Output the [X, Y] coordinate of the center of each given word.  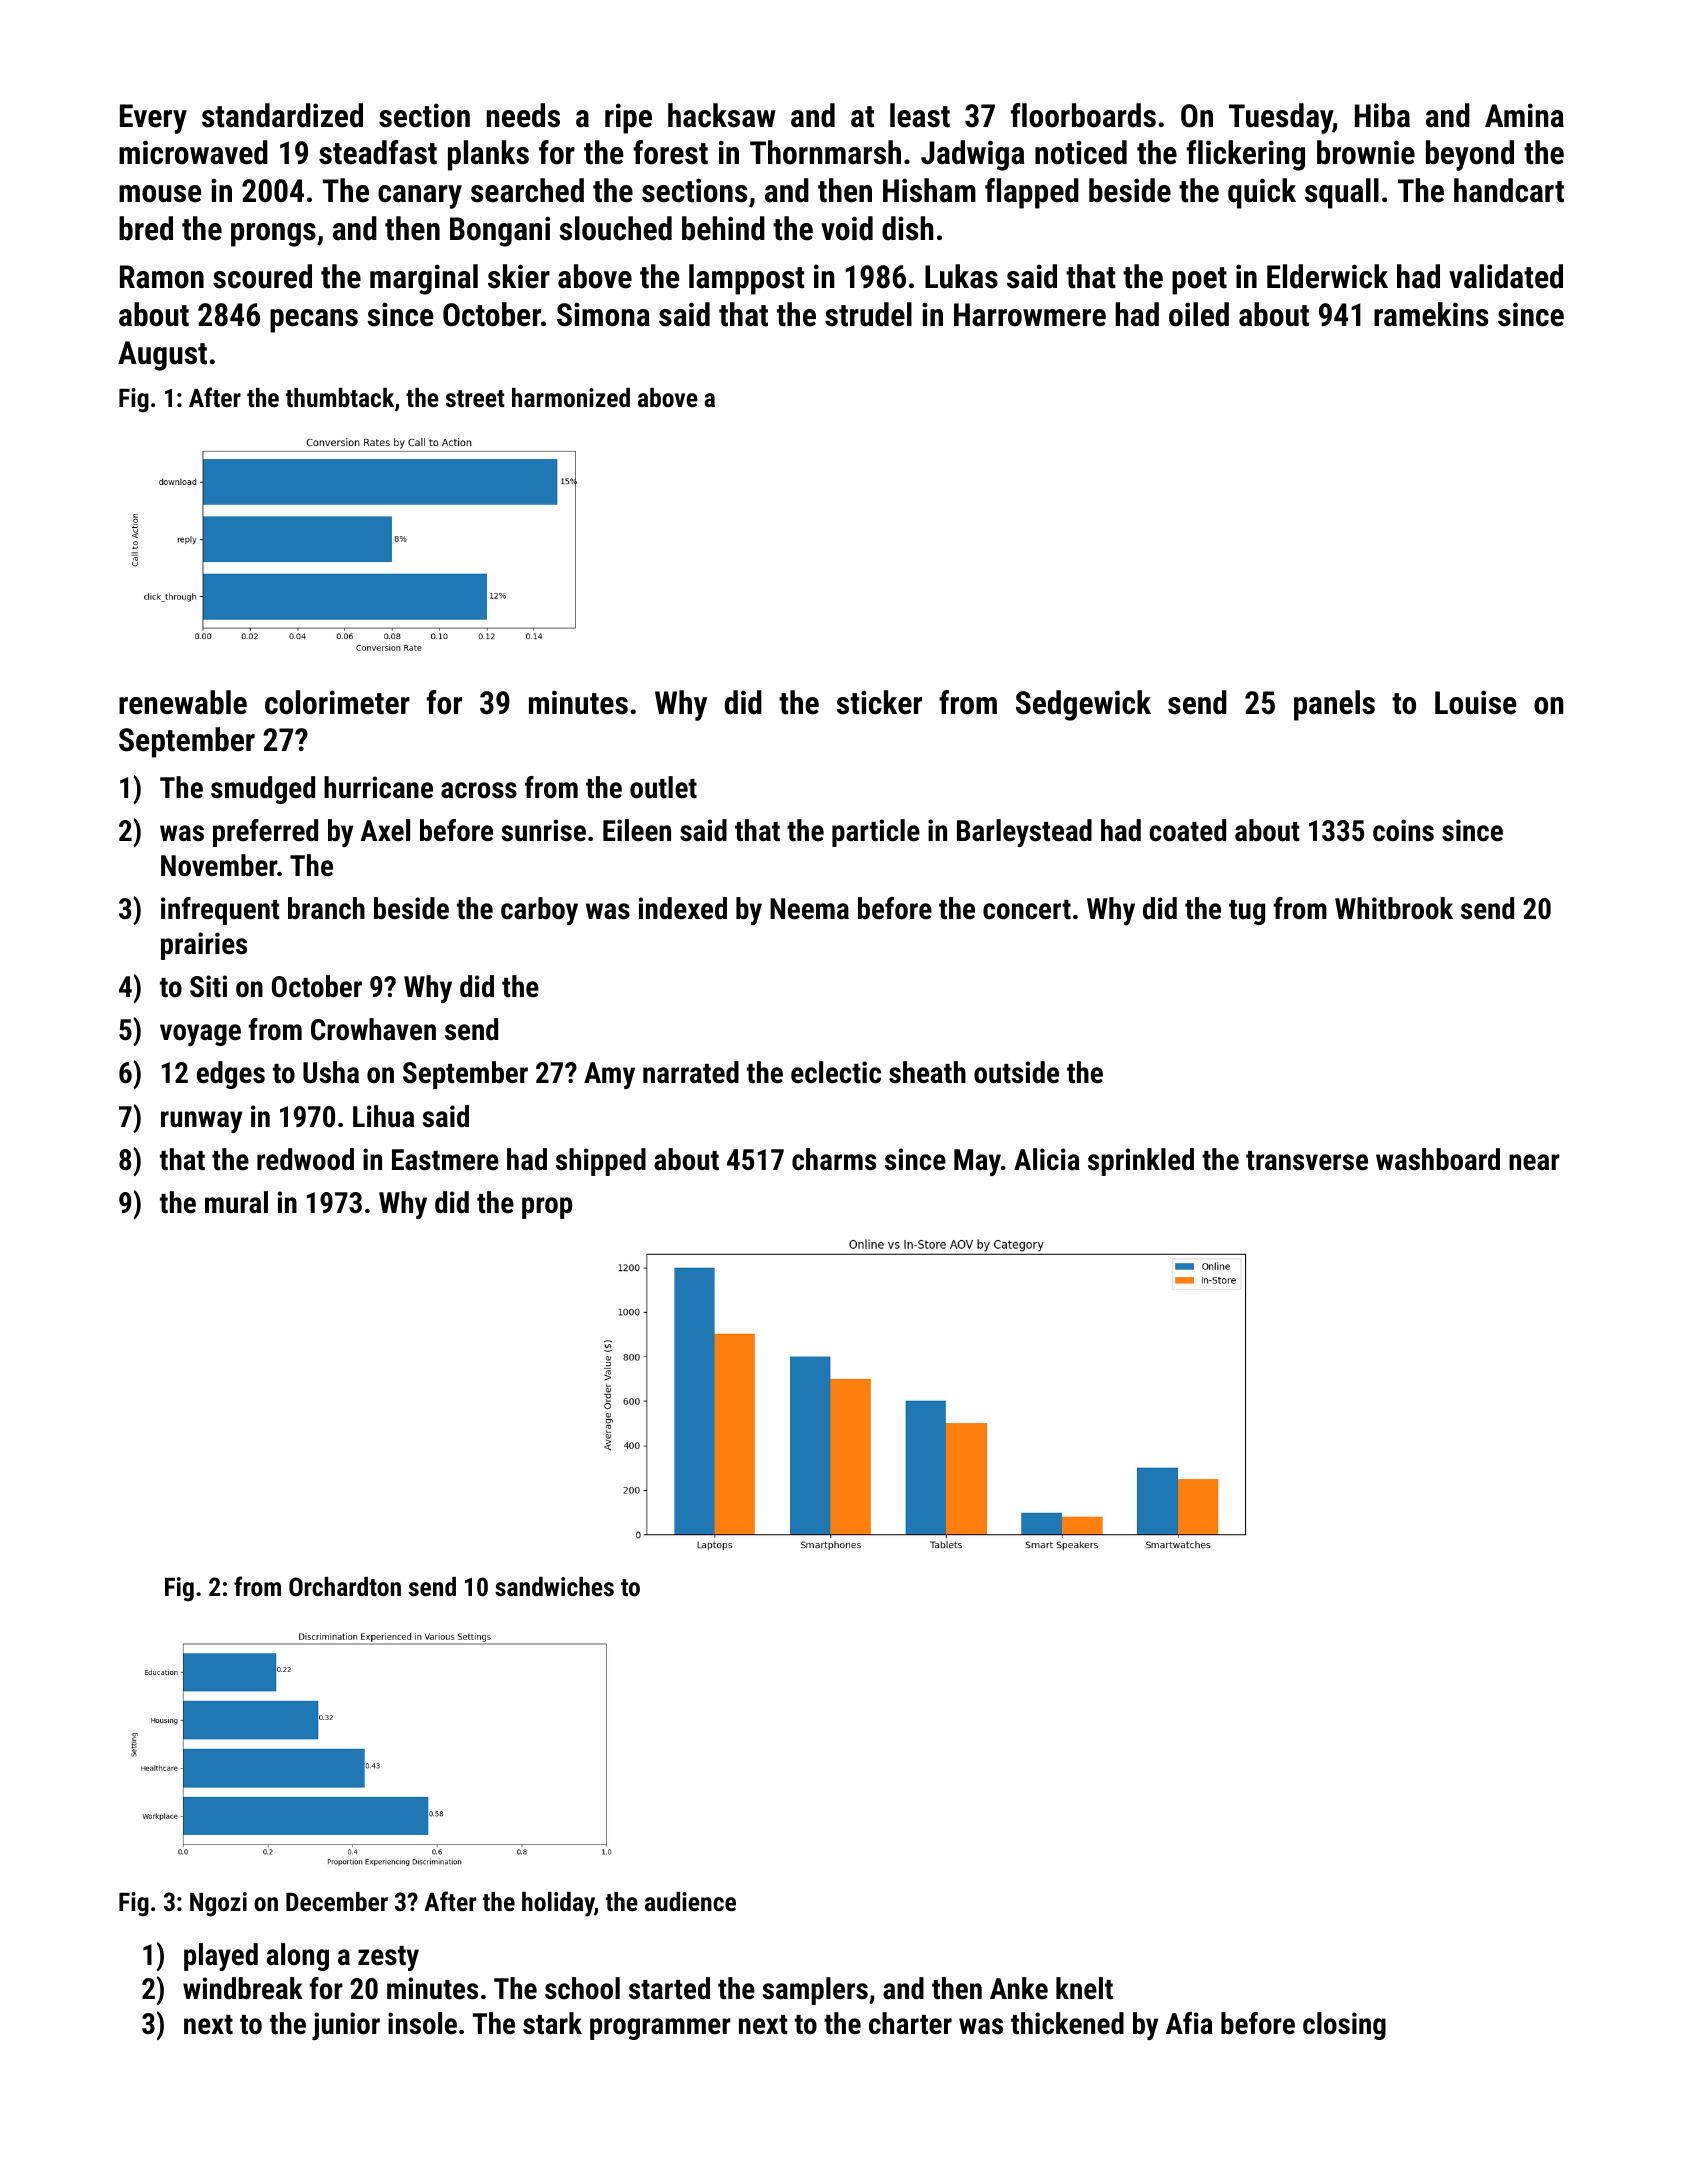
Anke [1019, 1988]
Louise [1475, 702]
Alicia [1047, 1159]
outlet [663, 787]
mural [236, 1202]
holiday [558, 1904]
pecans [314, 321]
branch [326, 908]
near [1534, 1162]
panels [1334, 705]
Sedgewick [1083, 705]
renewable [183, 702]
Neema [809, 909]
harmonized [571, 397]
